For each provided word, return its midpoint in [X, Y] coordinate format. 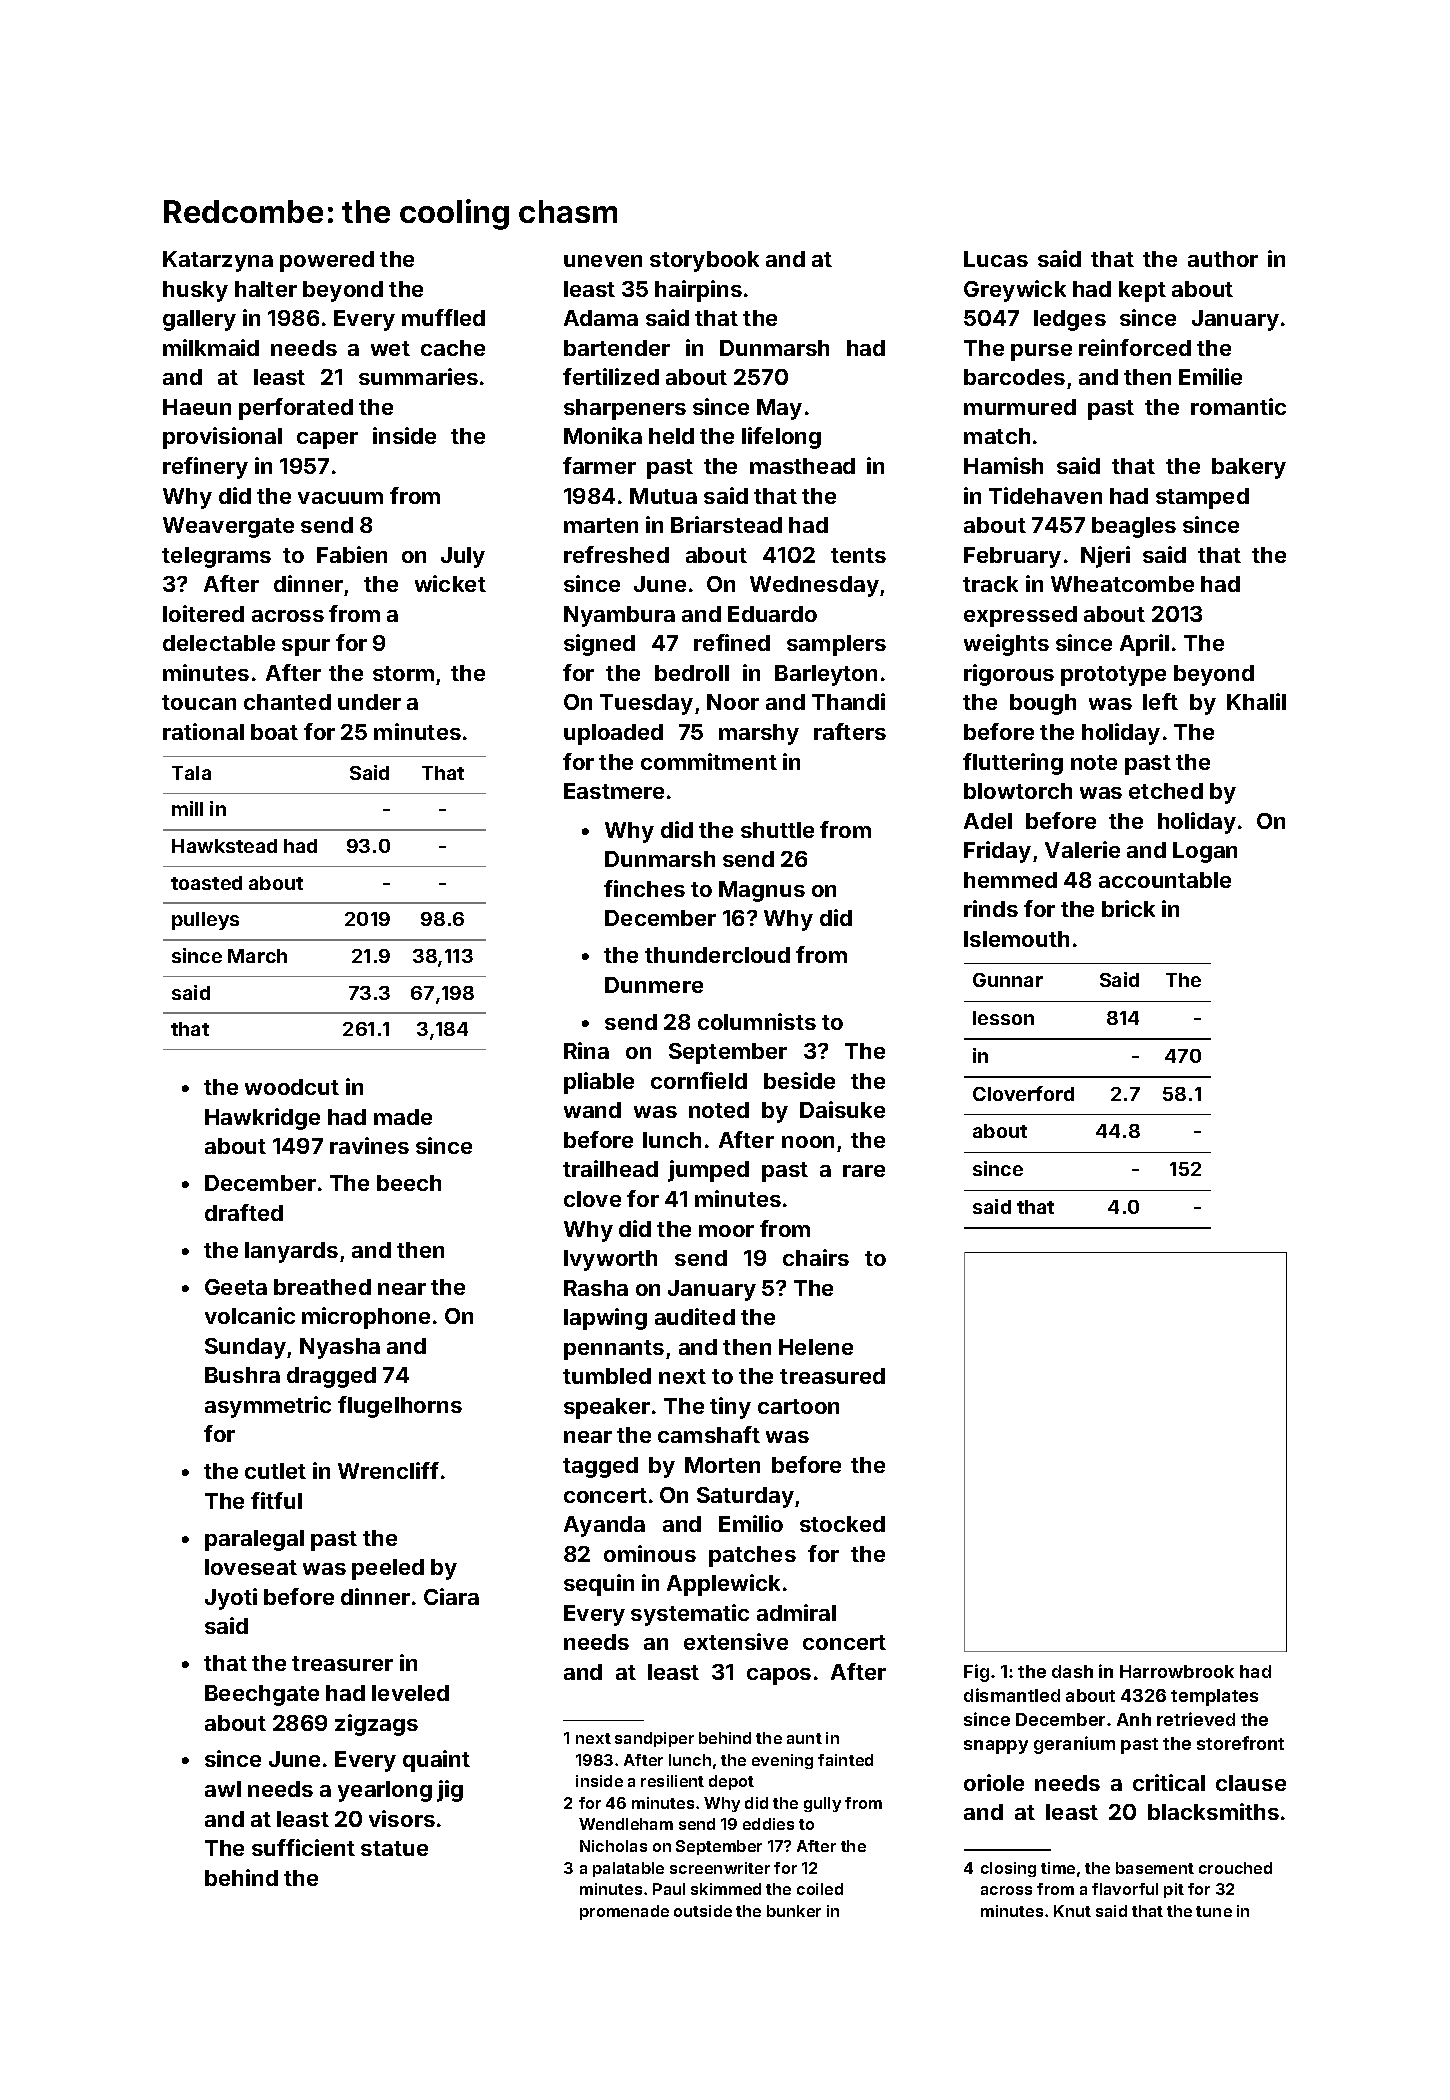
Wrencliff [388, 1470]
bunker [794, 1911]
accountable [1165, 880]
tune [1214, 1911]
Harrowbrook [1177, 1671]
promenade [624, 1912]
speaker [607, 1408]
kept [1142, 291]
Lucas [996, 259]
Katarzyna [218, 261]
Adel [988, 821]
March [257, 956]
